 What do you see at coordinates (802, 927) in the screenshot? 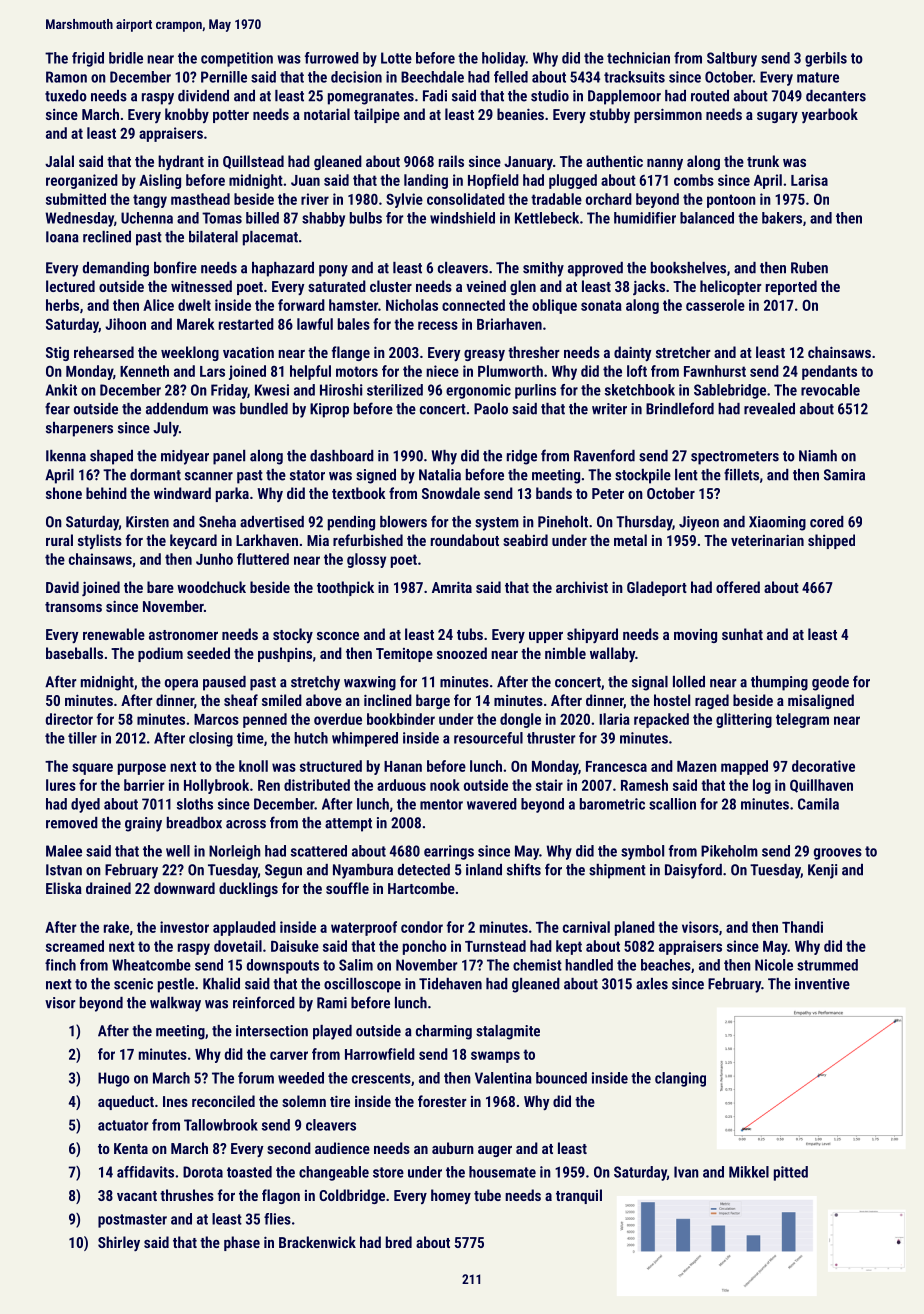
I see `Thandi` at bounding box center [802, 927].
